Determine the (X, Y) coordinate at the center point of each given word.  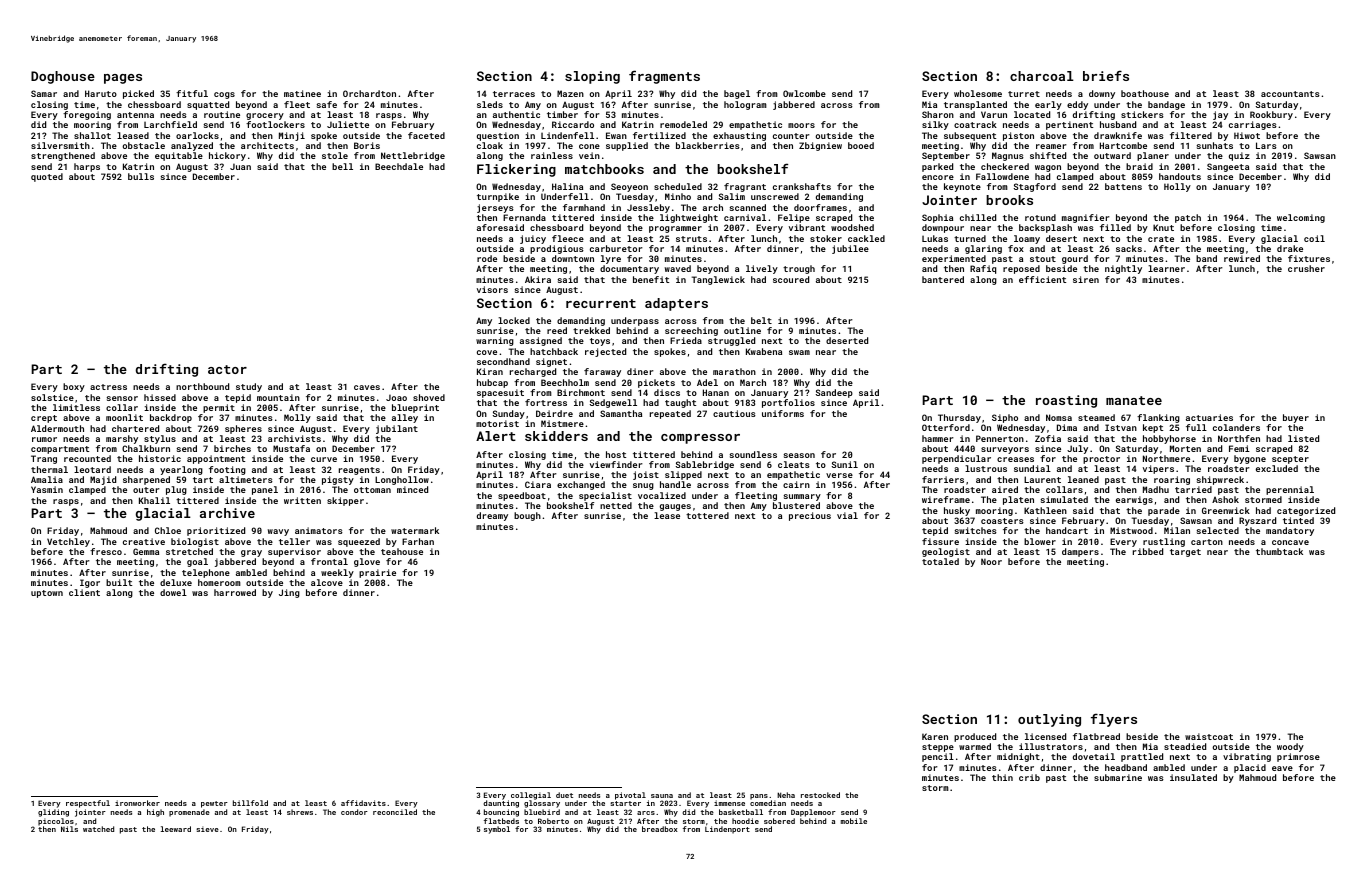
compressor (700, 439)
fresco (106, 551)
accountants (1290, 94)
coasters (1002, 521)
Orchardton (369, 93)
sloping (592, 77)
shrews (300, 812)
